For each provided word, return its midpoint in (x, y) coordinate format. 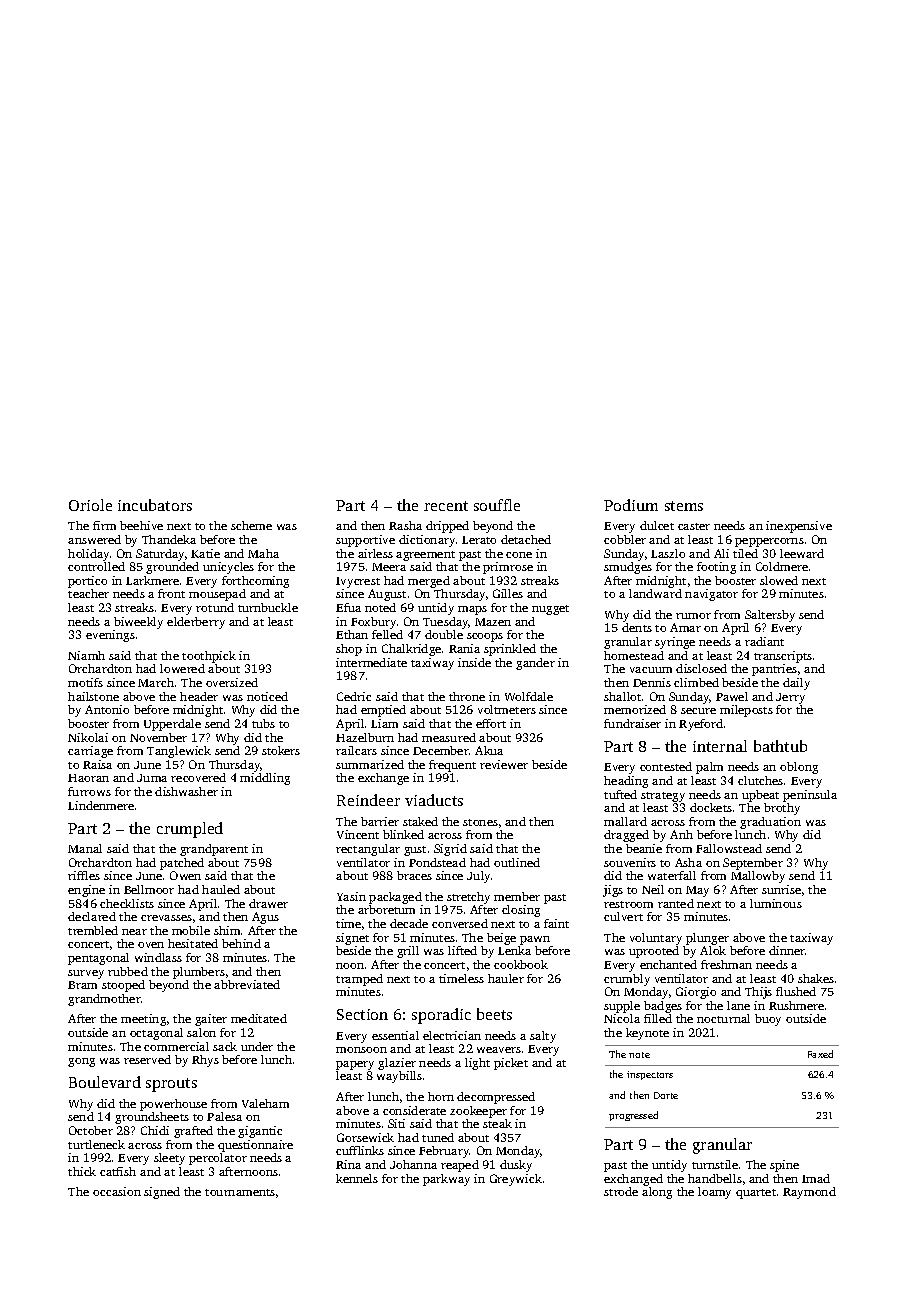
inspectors (650, 1075)
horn (441, 1096)
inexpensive (799, 527)
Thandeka (169, 539)
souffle (497, 505)
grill (408, 952)
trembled (93, 930)
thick (82, 1171)
